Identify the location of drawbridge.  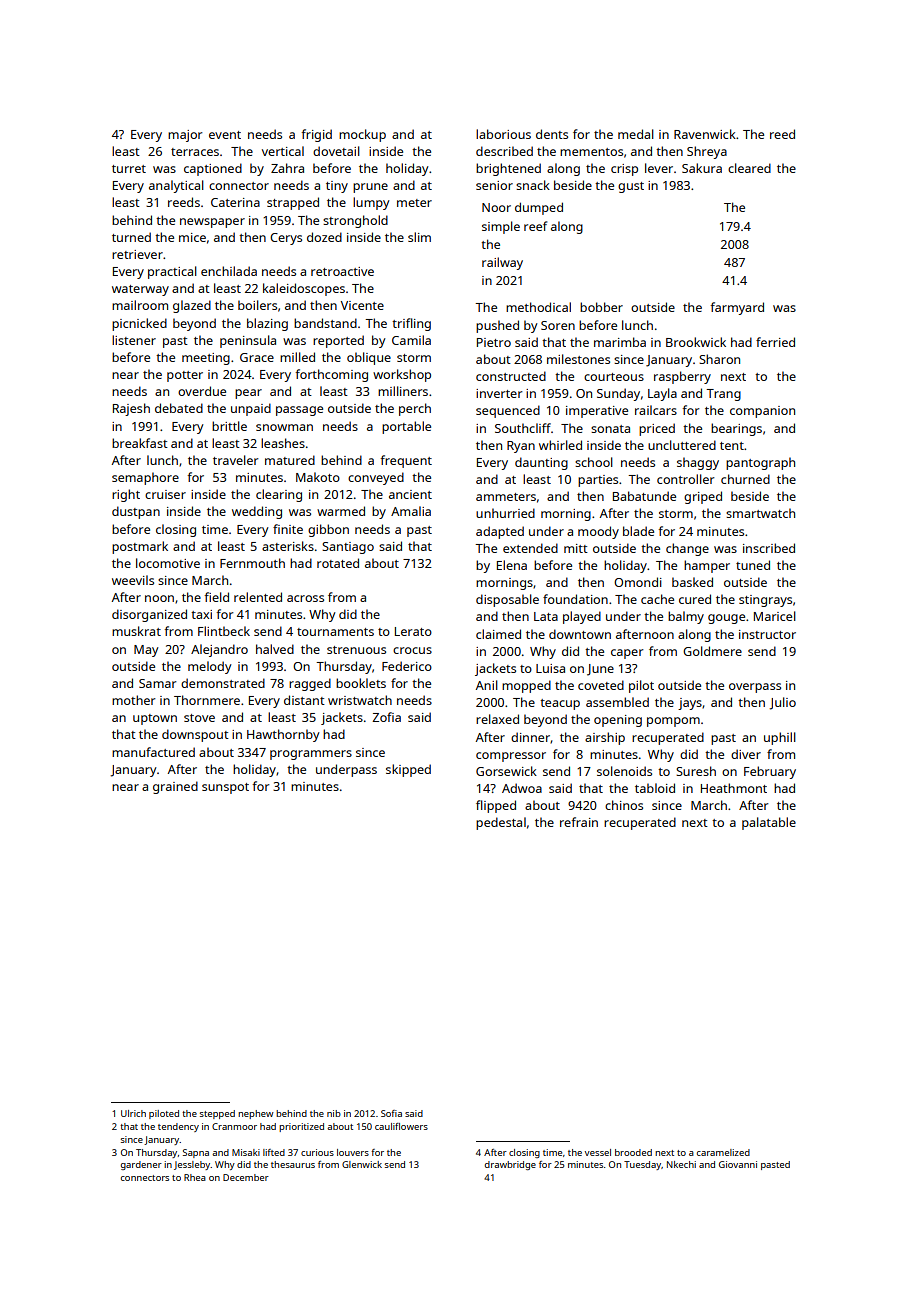
(510, 1165).
